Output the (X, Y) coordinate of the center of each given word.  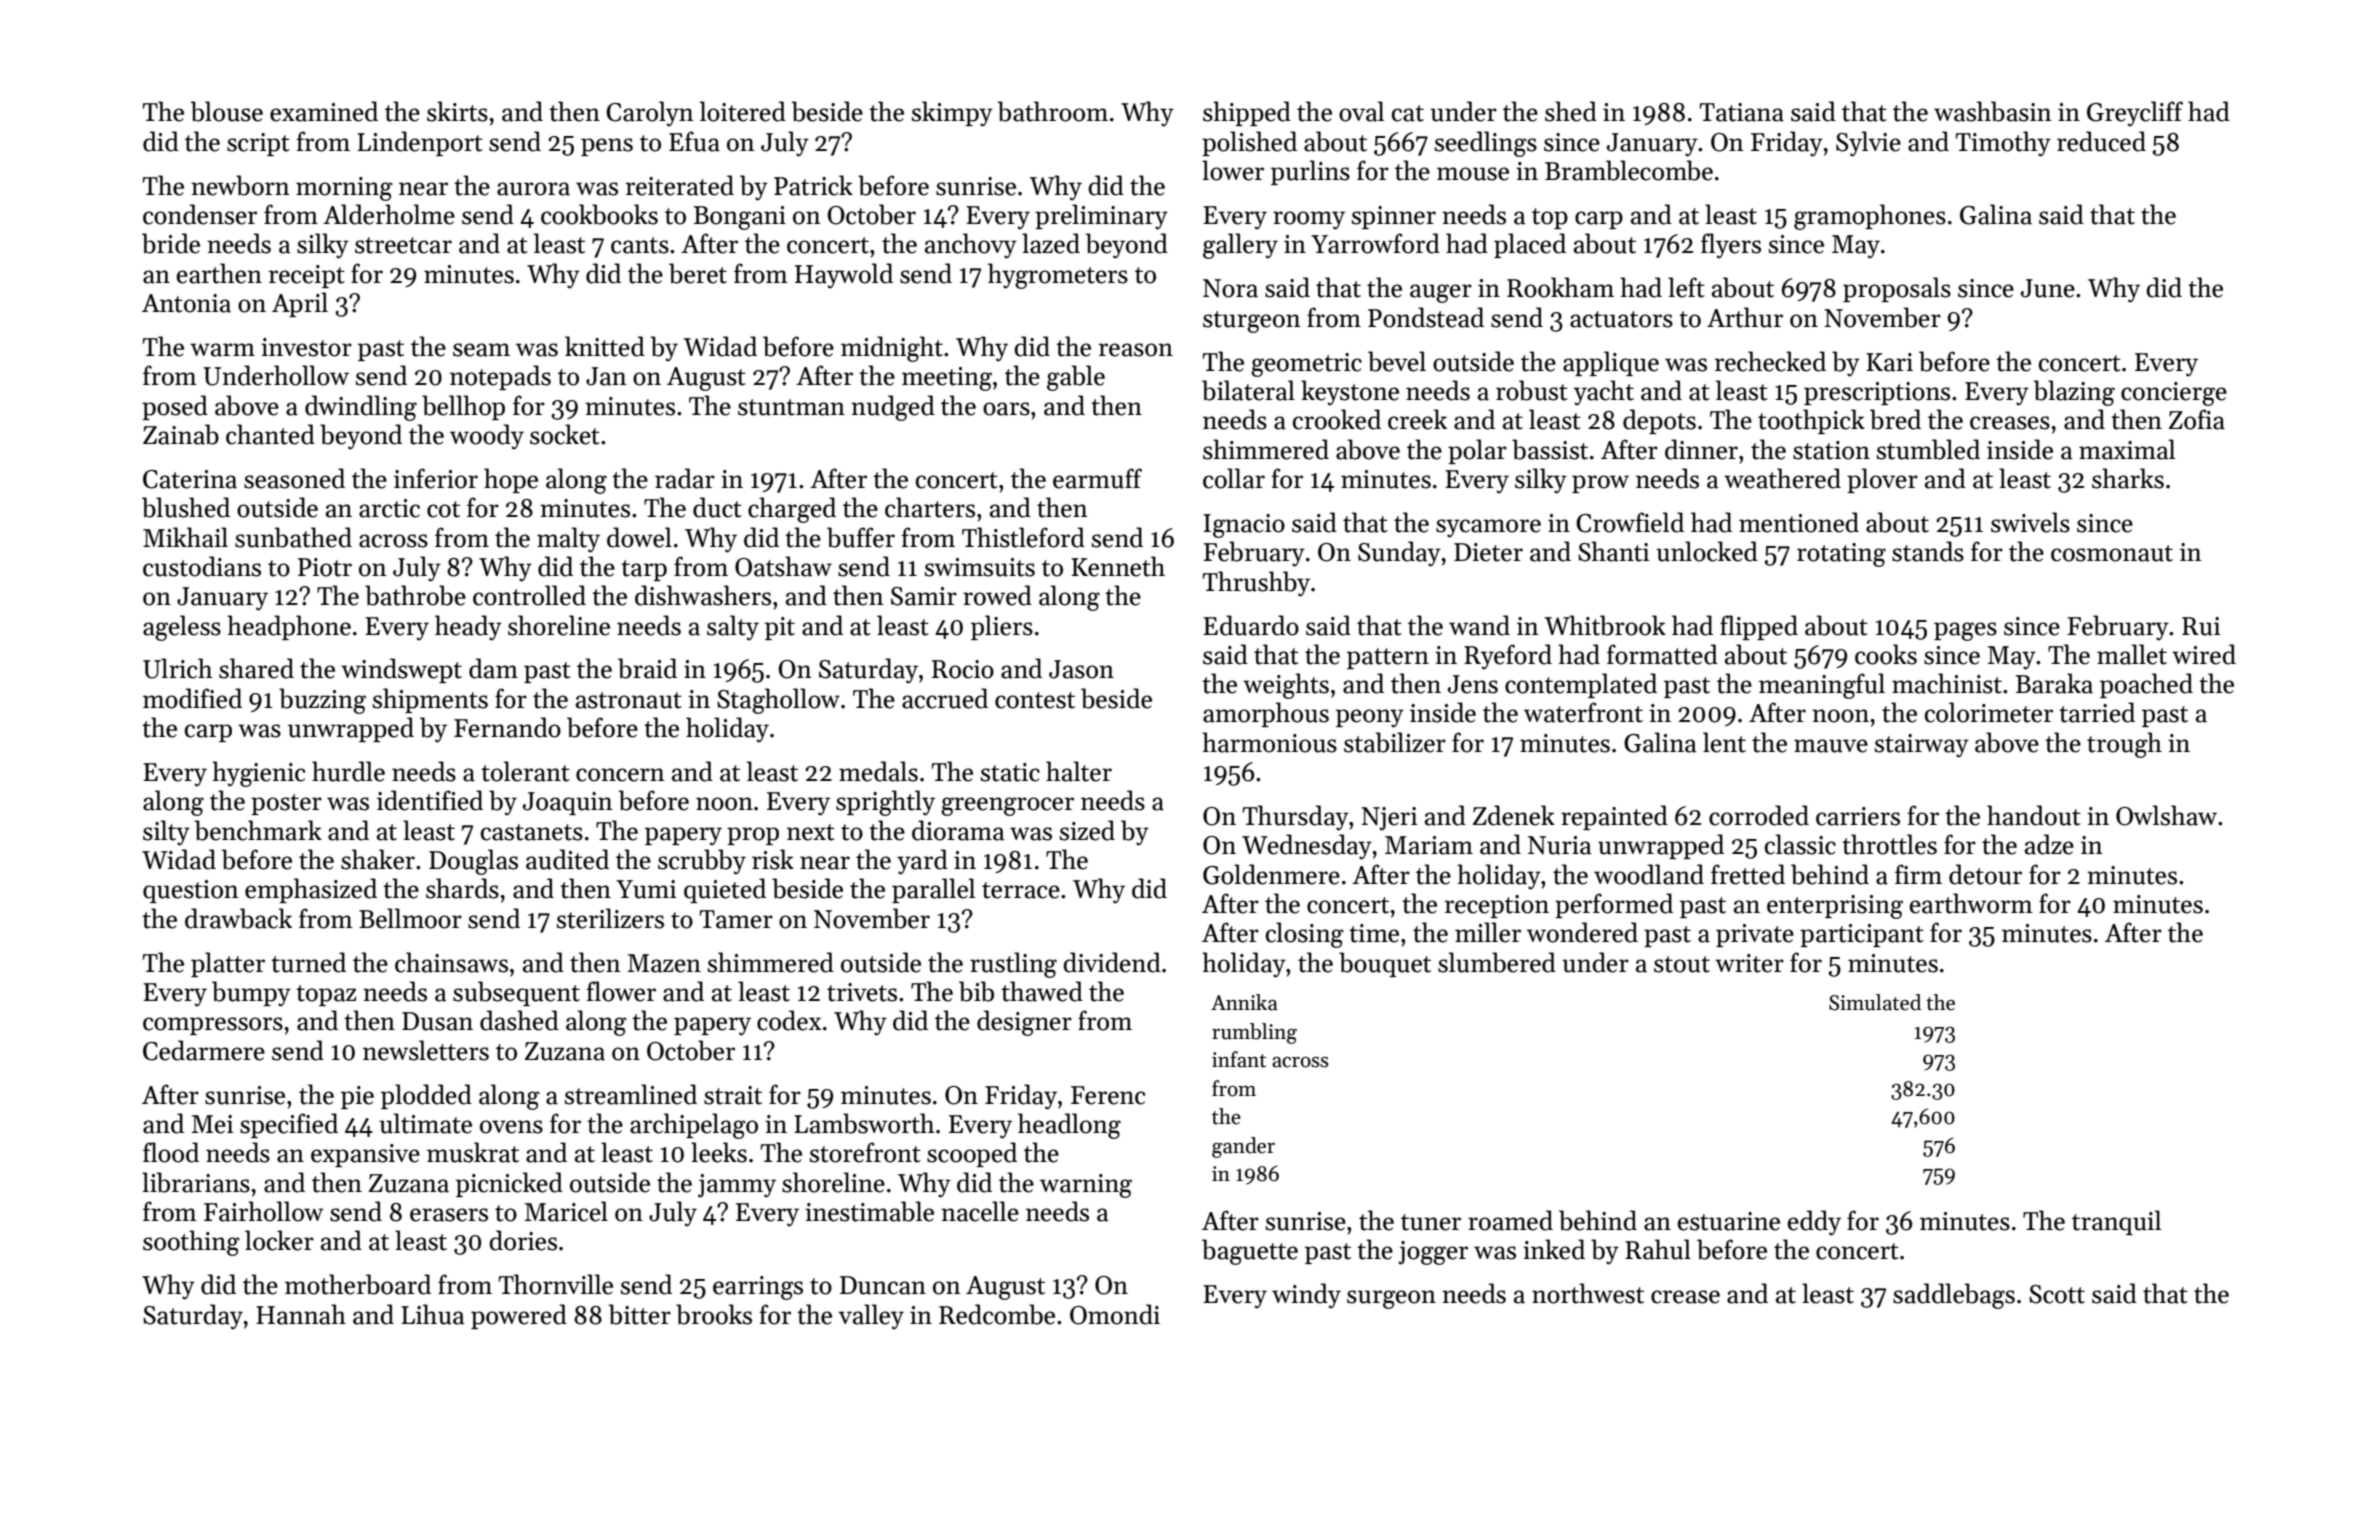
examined (324, 111)
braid (647, 668)
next (811, 832)
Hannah (301, 1314)
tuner (1431, 1222)
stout (1682, 964)
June (2048, 288)
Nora (1230, 288)
